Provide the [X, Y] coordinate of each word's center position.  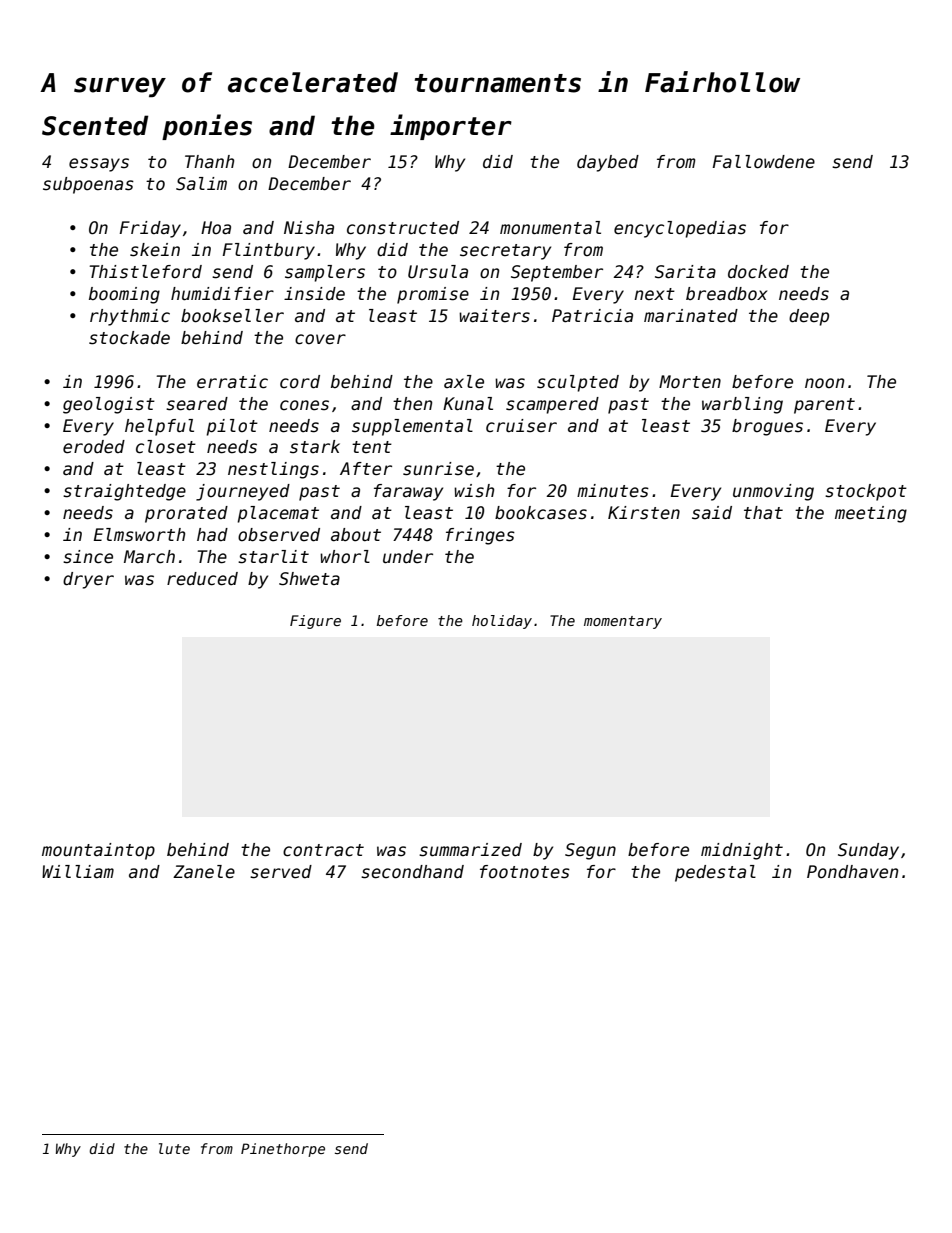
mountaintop [98, 851]
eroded [94, 447]
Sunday [868, 851]
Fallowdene [764, 162]
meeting [871, 514]
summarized [470, 850]
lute [174, 1148]
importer [451, 127]
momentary [623, 622]
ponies [207, 127]
